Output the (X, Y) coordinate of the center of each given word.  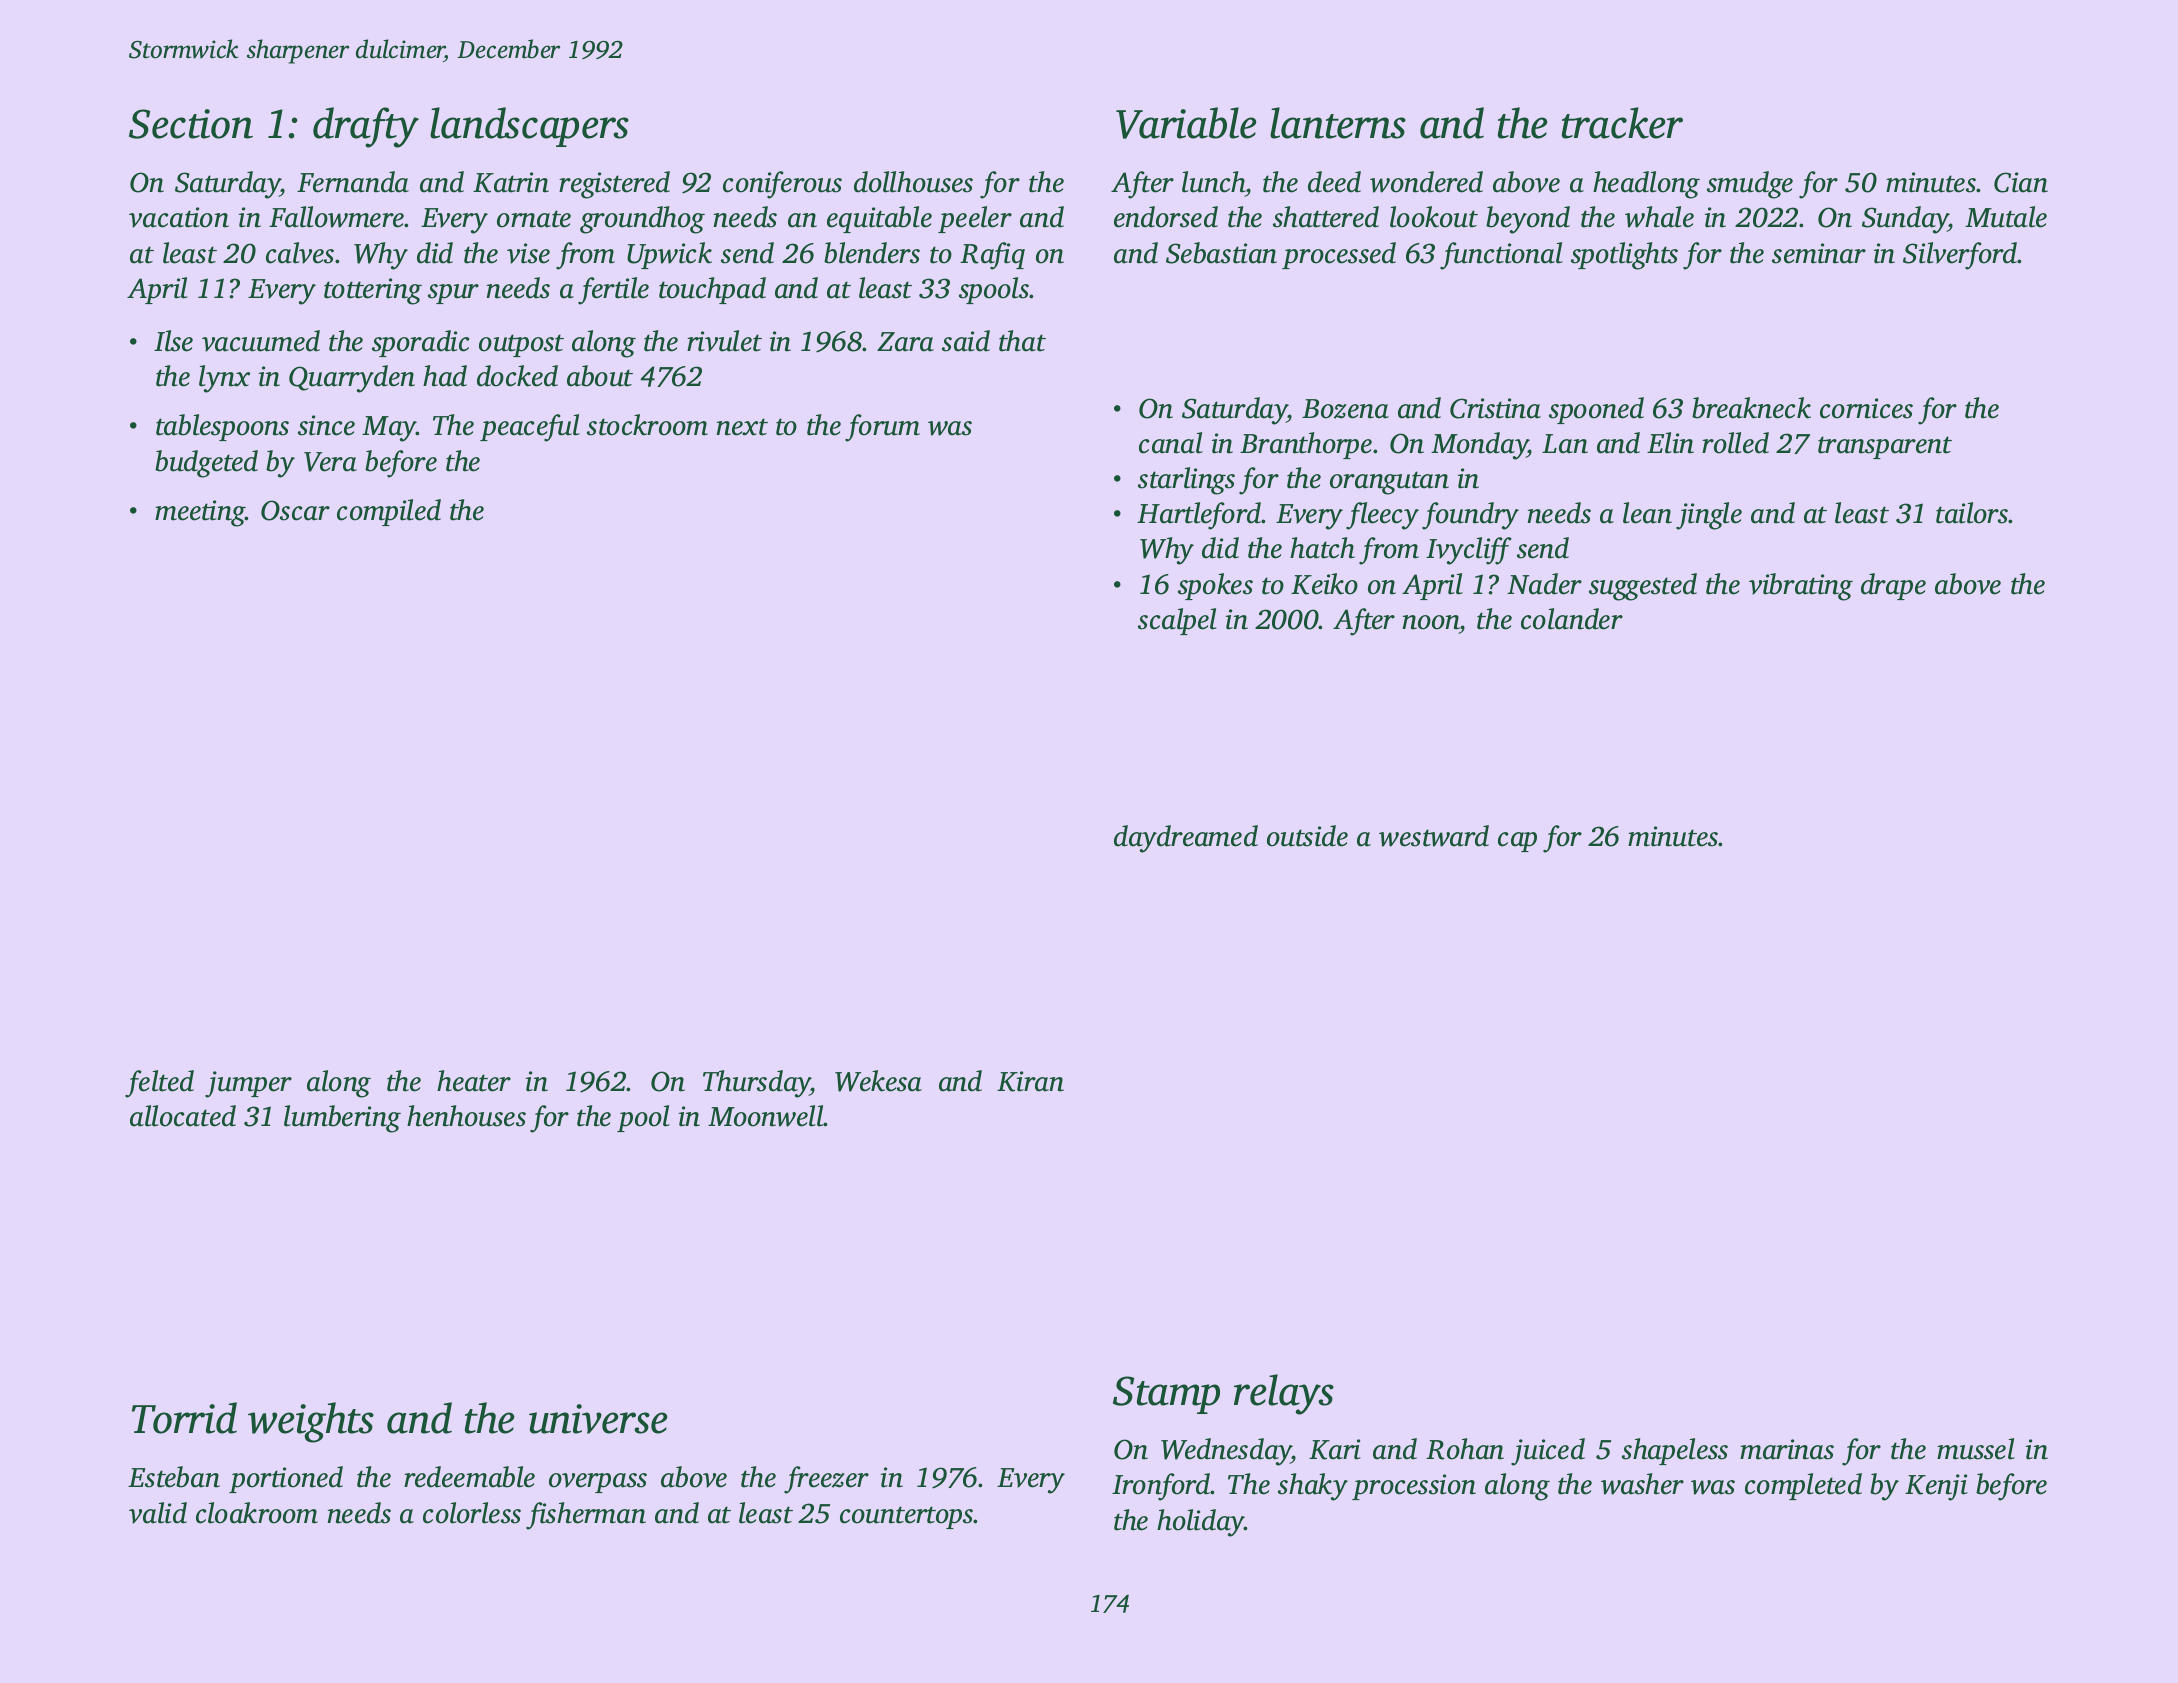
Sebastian (1221, 253)
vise (528, 253)
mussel (1976, 1449)
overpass (598, 1483)
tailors (1972, 513)
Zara (905, 342)
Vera (330, 462)
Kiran (1030, 1081)
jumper (248, 1084)
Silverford (1960, 256)
